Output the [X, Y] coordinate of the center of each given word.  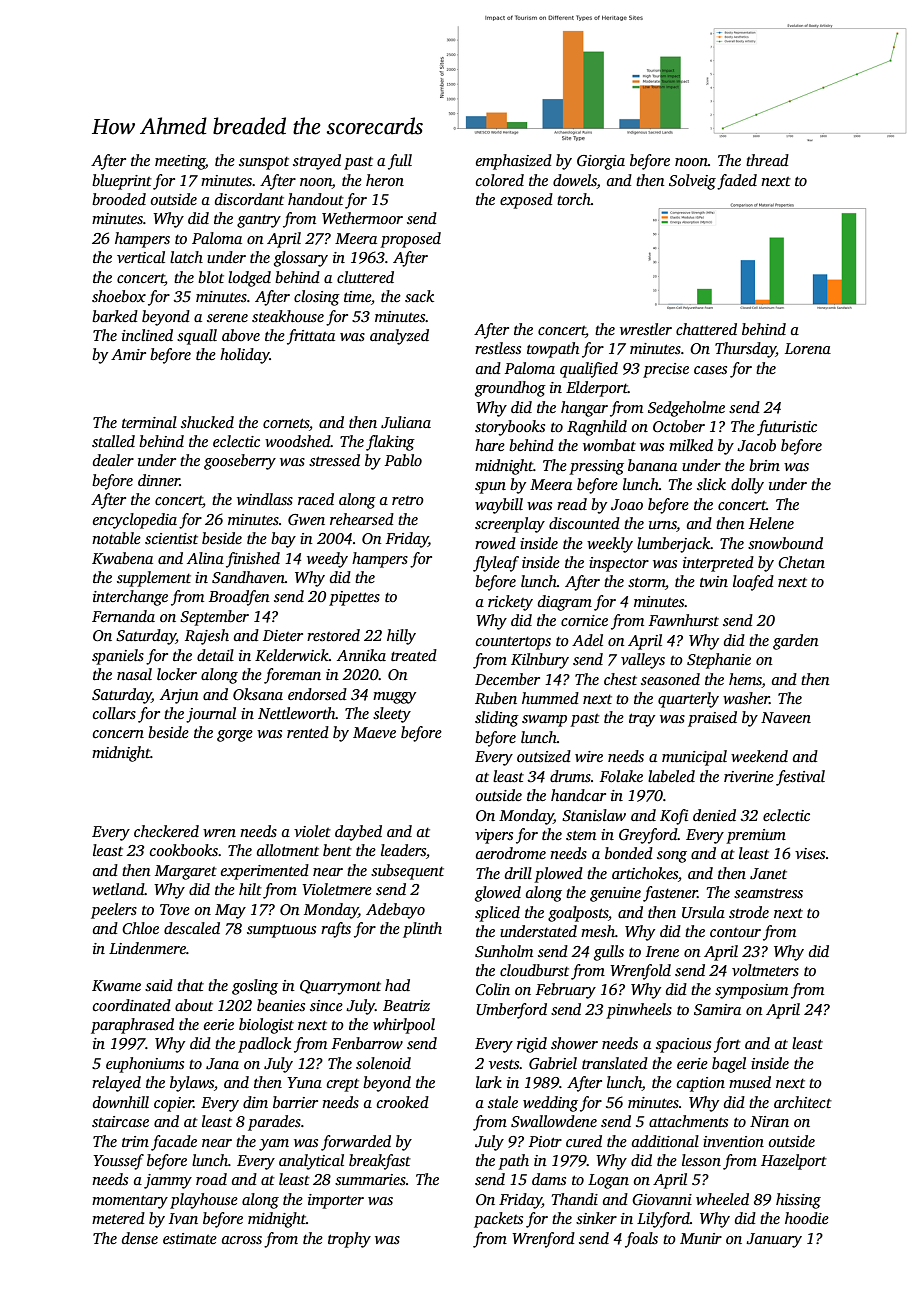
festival [800, 778]
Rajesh [207, 637]
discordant [249, 199]
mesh [598, 931]
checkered [166, 831]
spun [490, 488]
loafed [753, 583]
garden [796, 642]
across [242, 1240]
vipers [494, 836]
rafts [336, 930]
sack [419, 296]
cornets [286, 423]
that [190, 985]
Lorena [808, 348]
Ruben [496, 698]
